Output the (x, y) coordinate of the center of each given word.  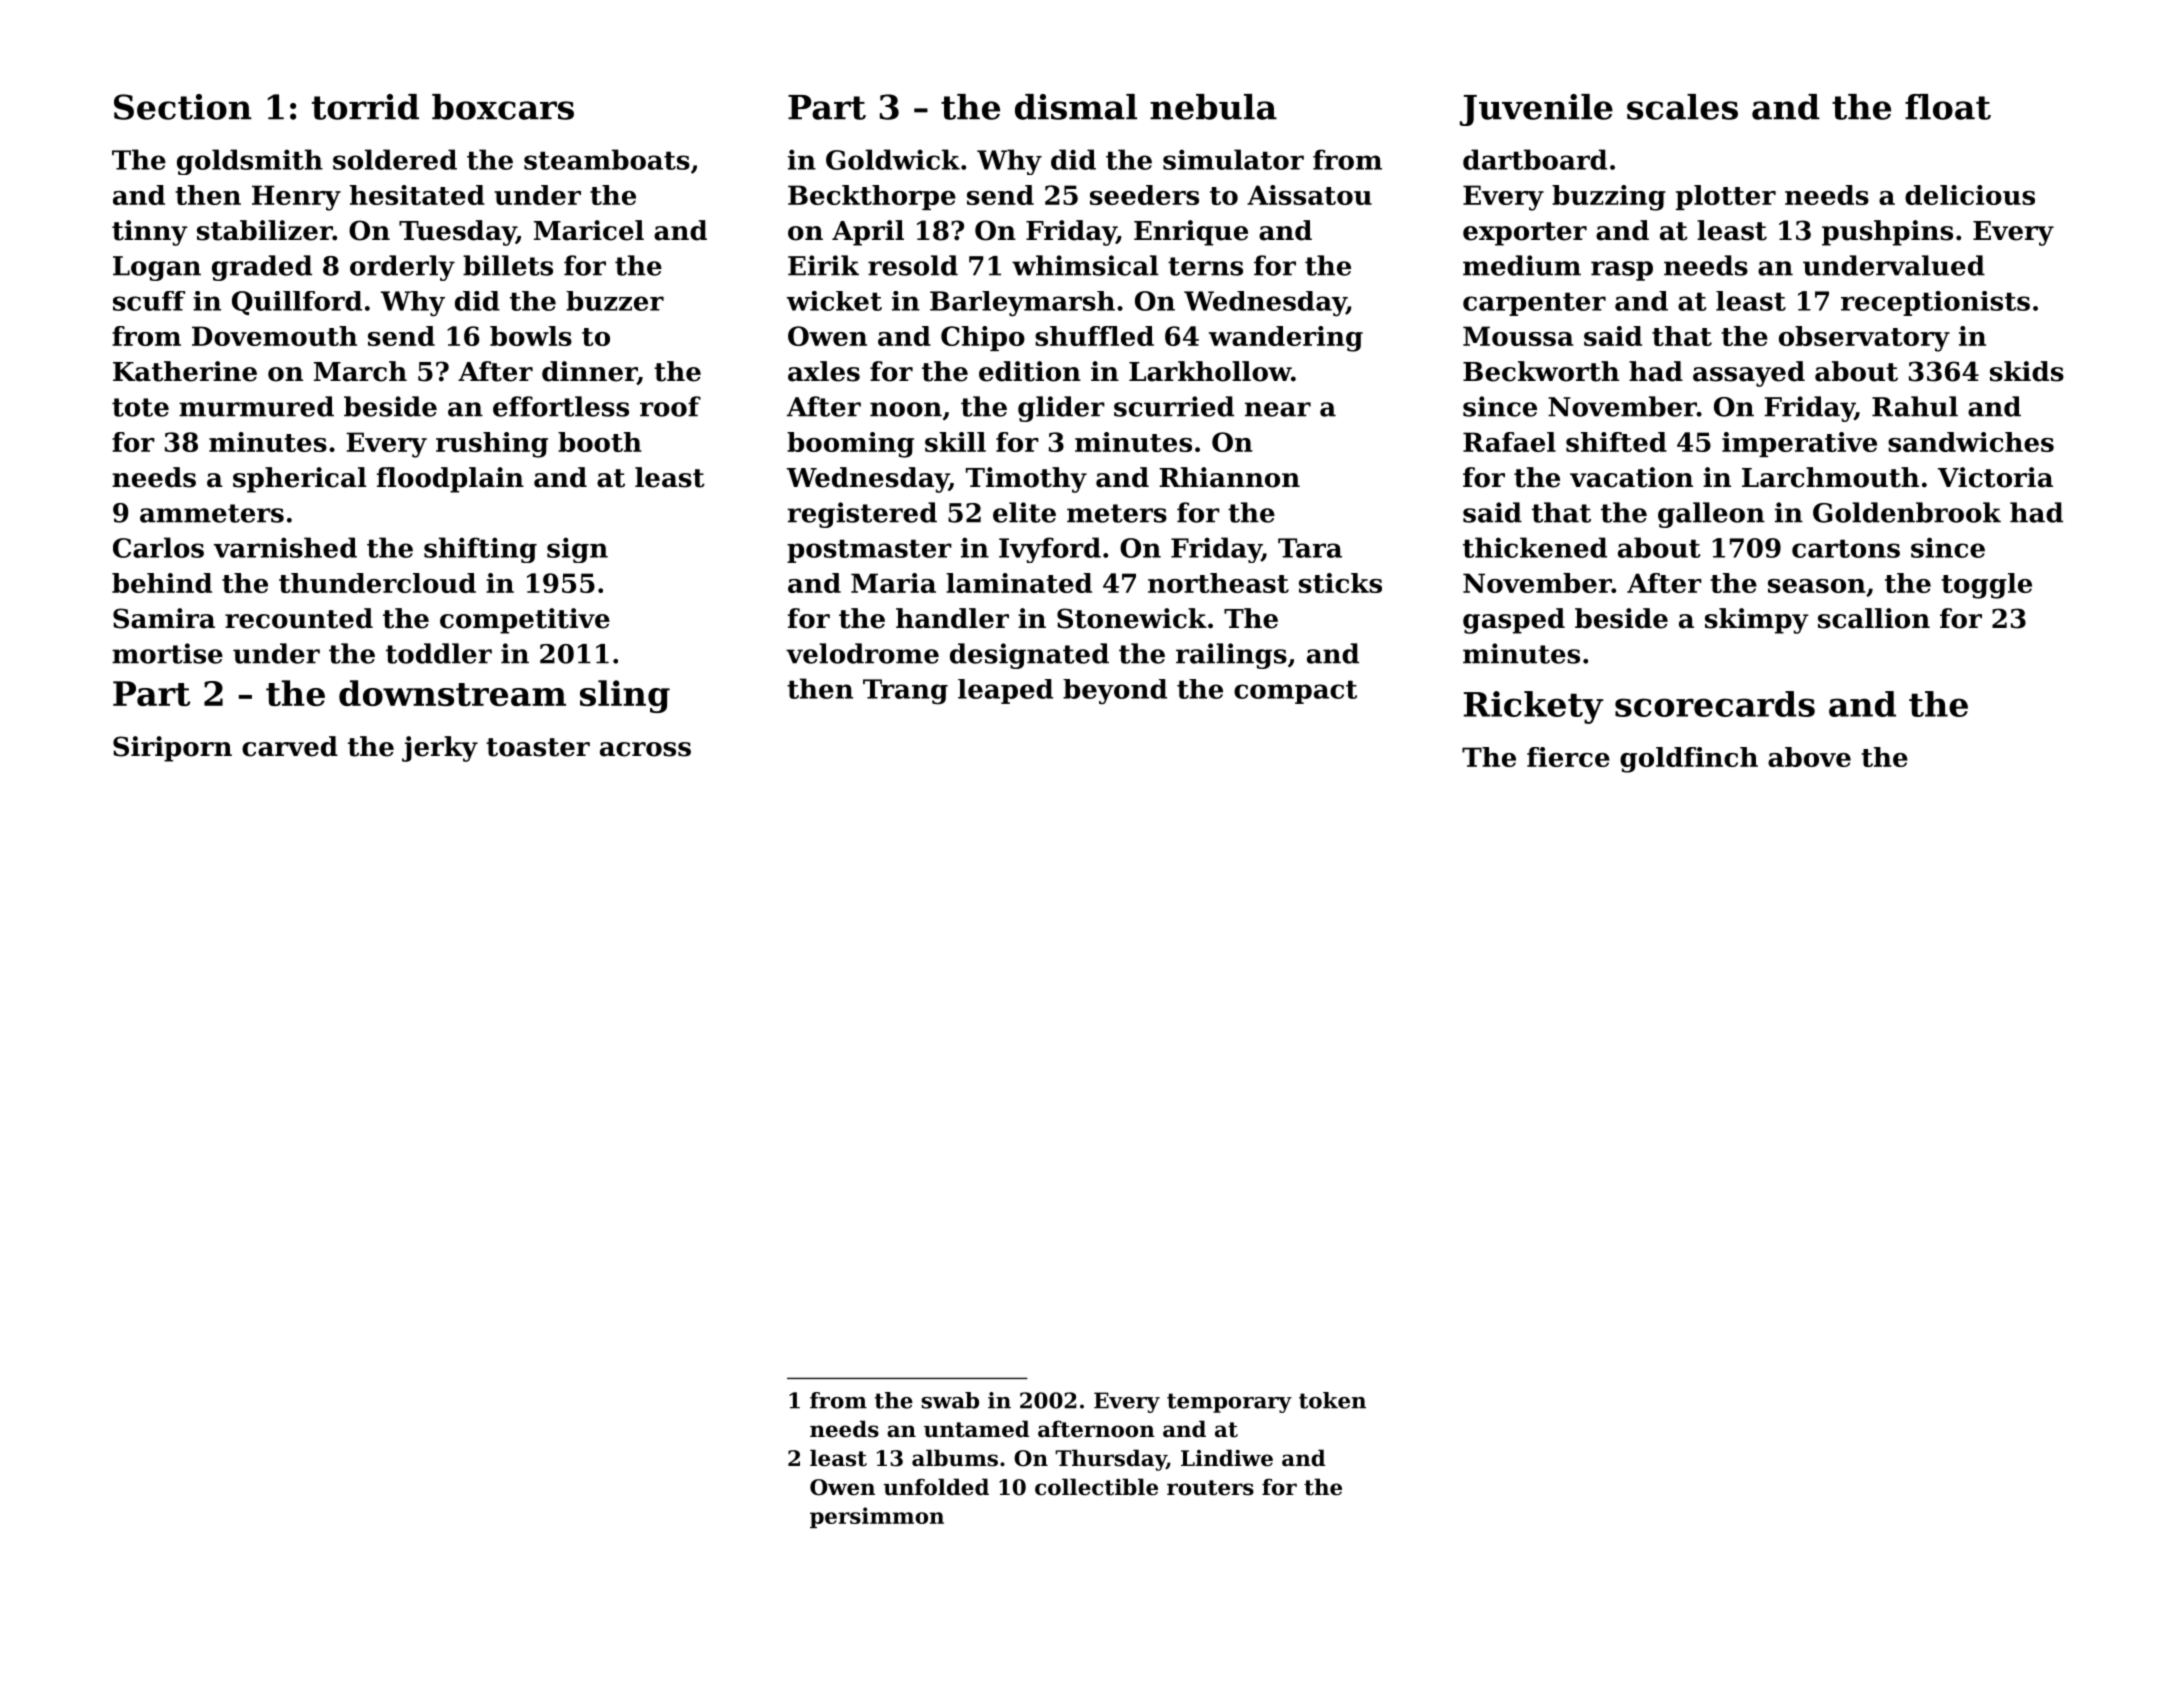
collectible (1096, 1487)
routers (1210, 1488)
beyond (1115, 691)
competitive (525, 621)
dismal (1076, 107)
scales (1682, 107)
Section (183, 107)
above (1809, 757)
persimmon (877, 1517)
